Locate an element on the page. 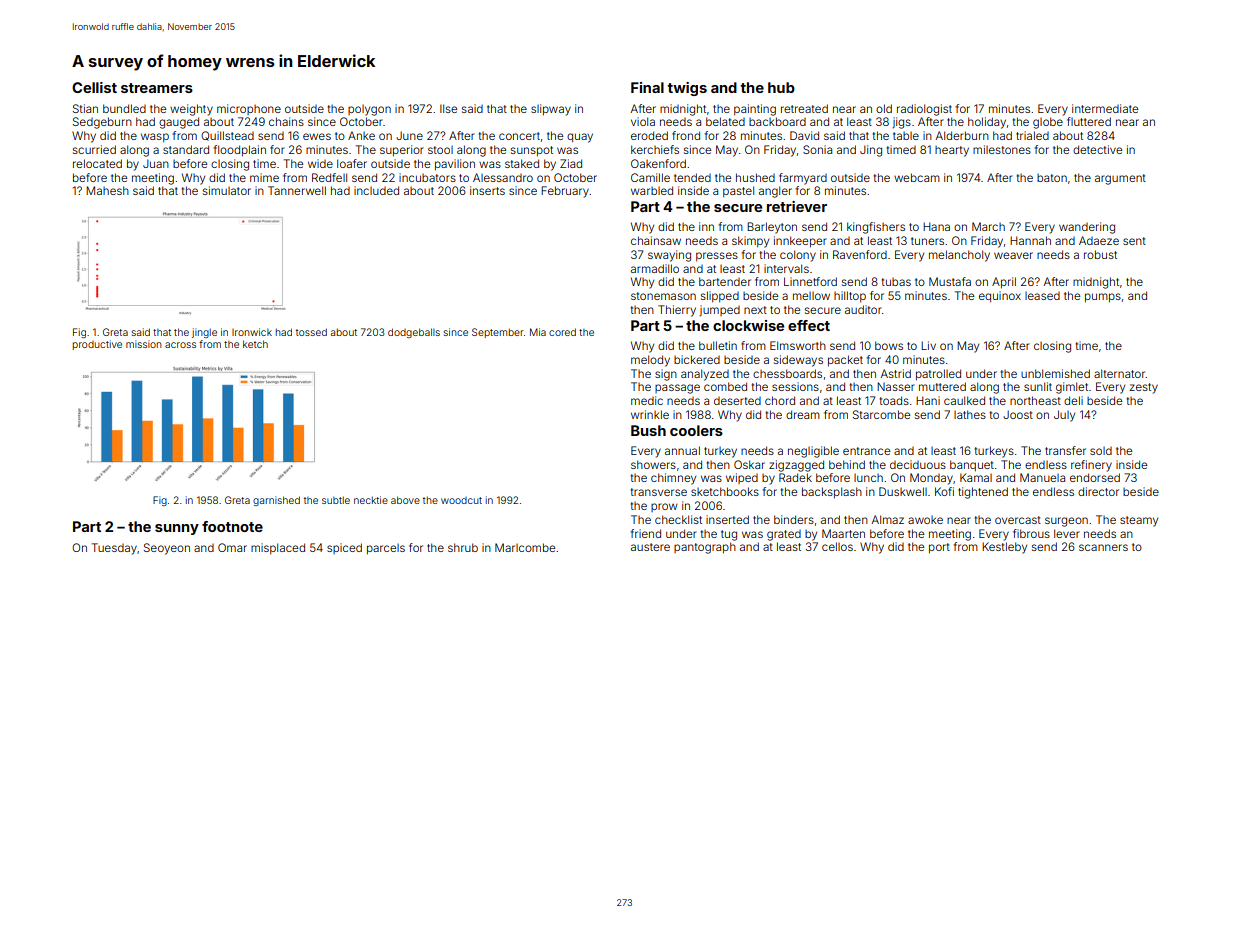 Image resolution: width=1233 pixels, height=952 pixels. intermediate is located at coordinates (1105, 108).
